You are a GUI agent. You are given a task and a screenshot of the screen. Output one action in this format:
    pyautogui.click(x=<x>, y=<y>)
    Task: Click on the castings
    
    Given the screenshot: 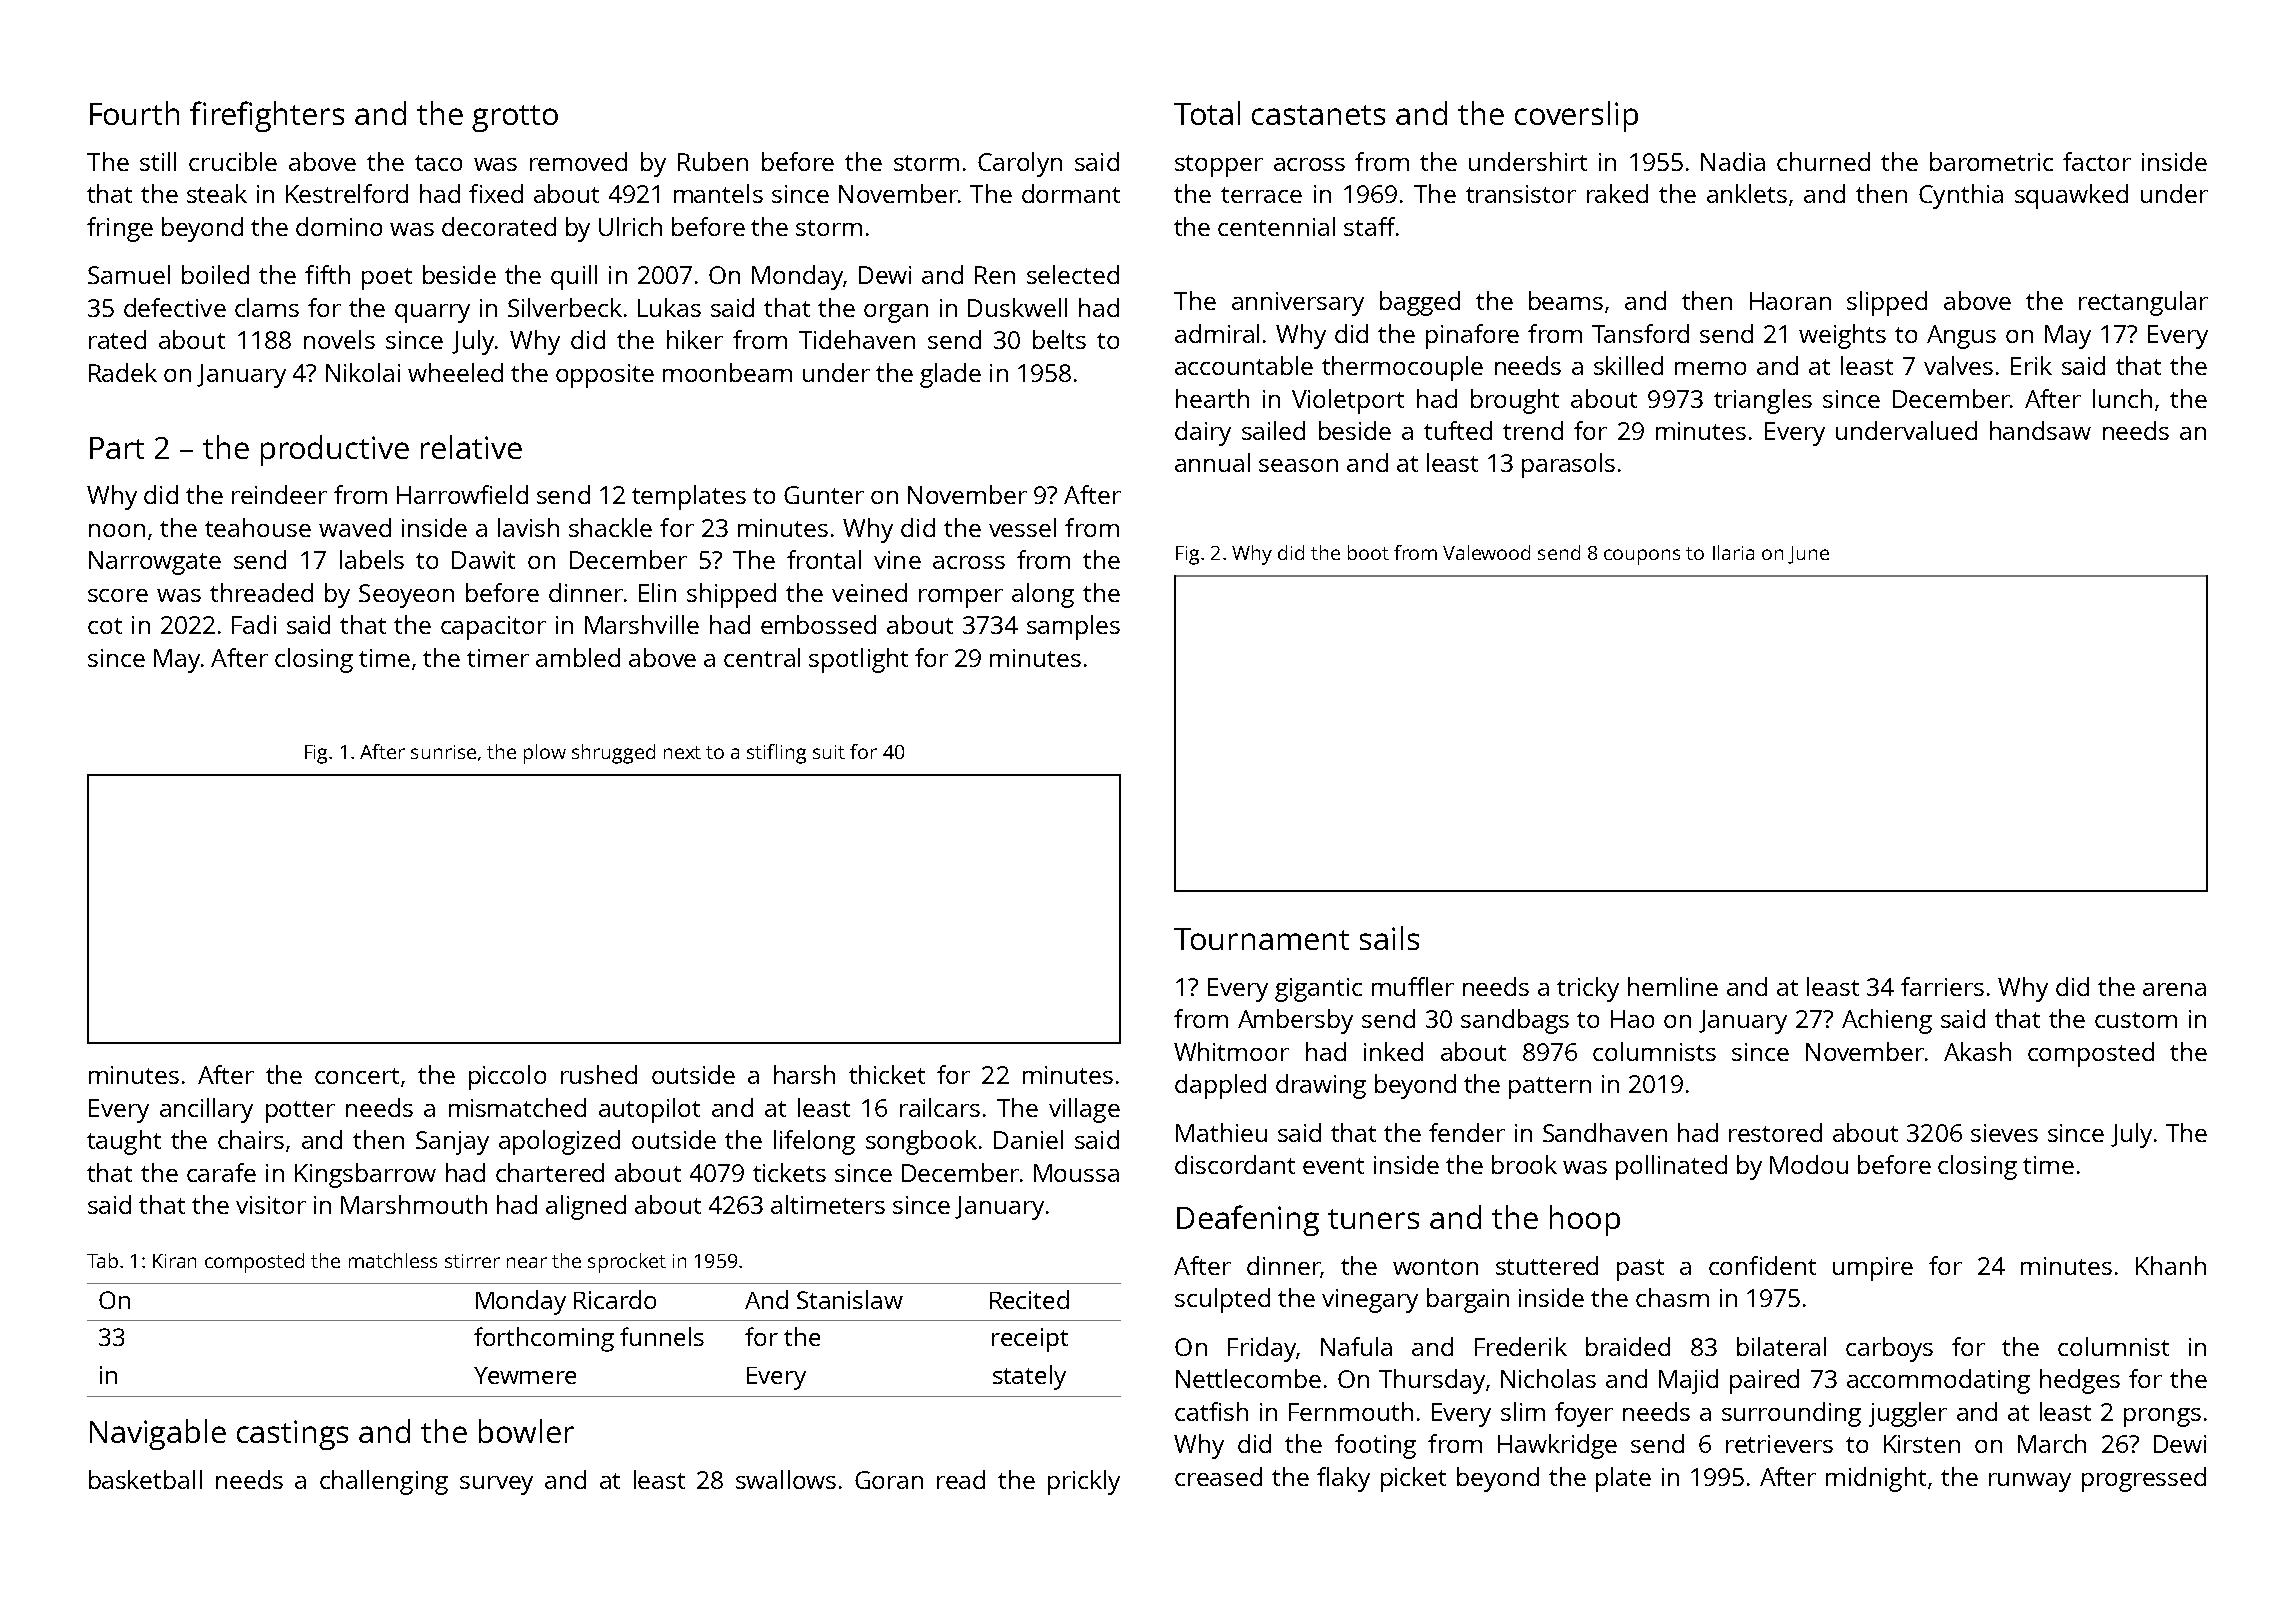 What is the action you would take?
    pyautogui.click(x=292, y=1435)
